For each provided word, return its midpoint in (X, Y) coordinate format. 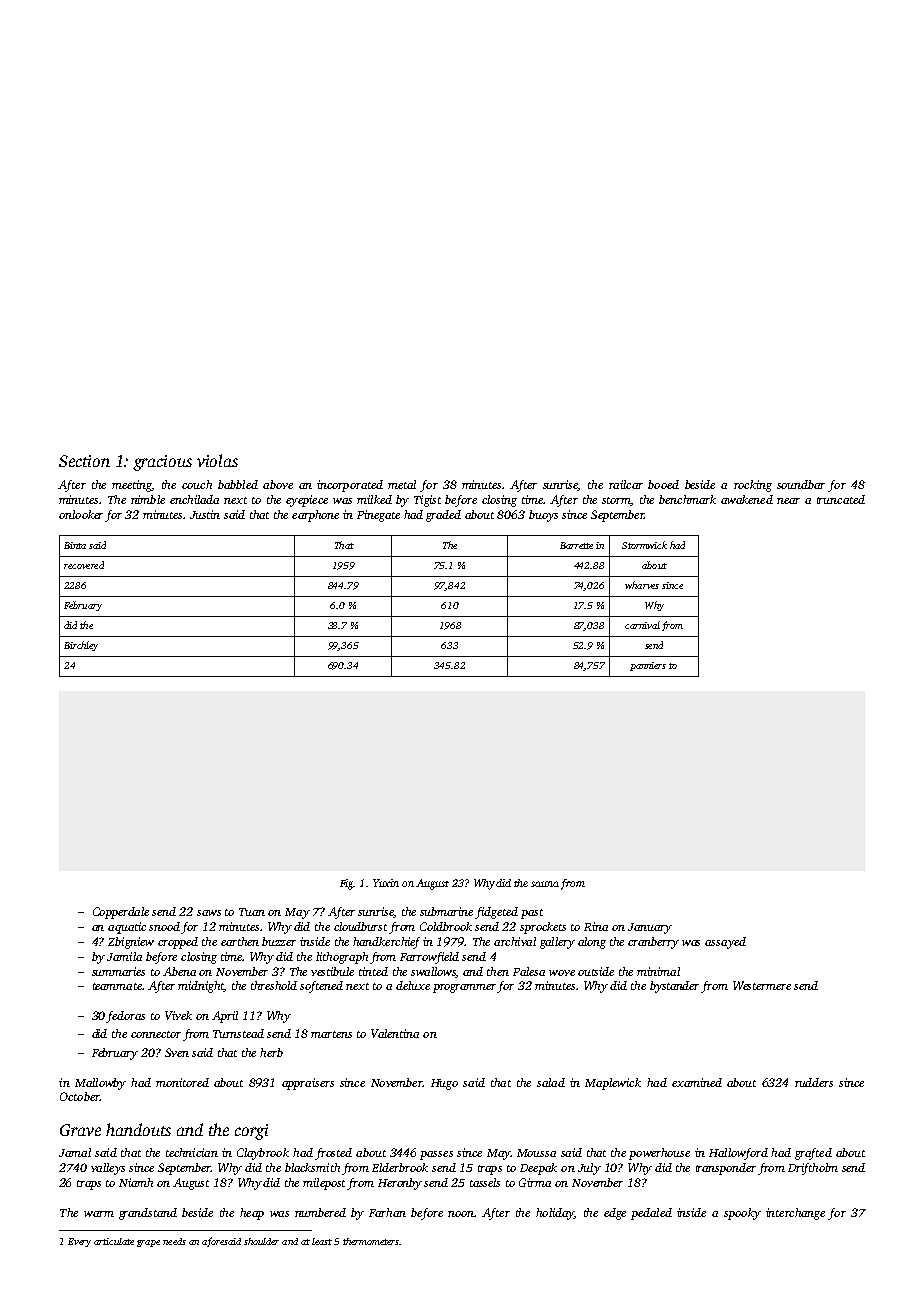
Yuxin (386, 883)
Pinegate (378, 516)
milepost (324, 1184)
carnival (642, 625)
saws (209, 913)
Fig (346, 884)
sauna (545, 884)
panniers (648, 666)
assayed (725, 943)
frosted (333, 1154)
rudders (814, 1082)
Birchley (81, 646)
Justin (205, 514)
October (80, 1096)
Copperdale (121, 913)
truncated (841, 499)
